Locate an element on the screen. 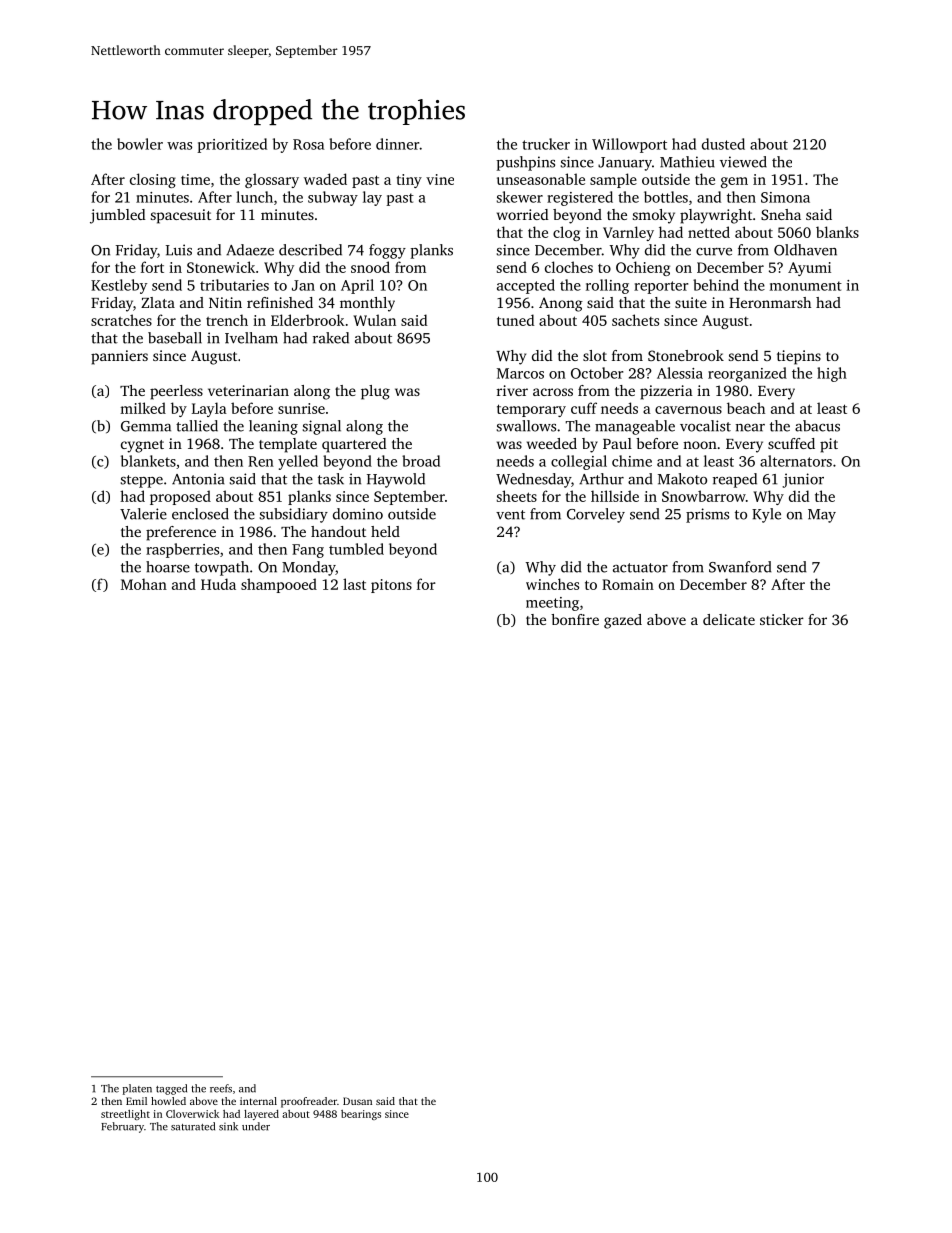 The width and height of the screenshot is (952, 1233). bearings is located at coordinates (361, 1115).
